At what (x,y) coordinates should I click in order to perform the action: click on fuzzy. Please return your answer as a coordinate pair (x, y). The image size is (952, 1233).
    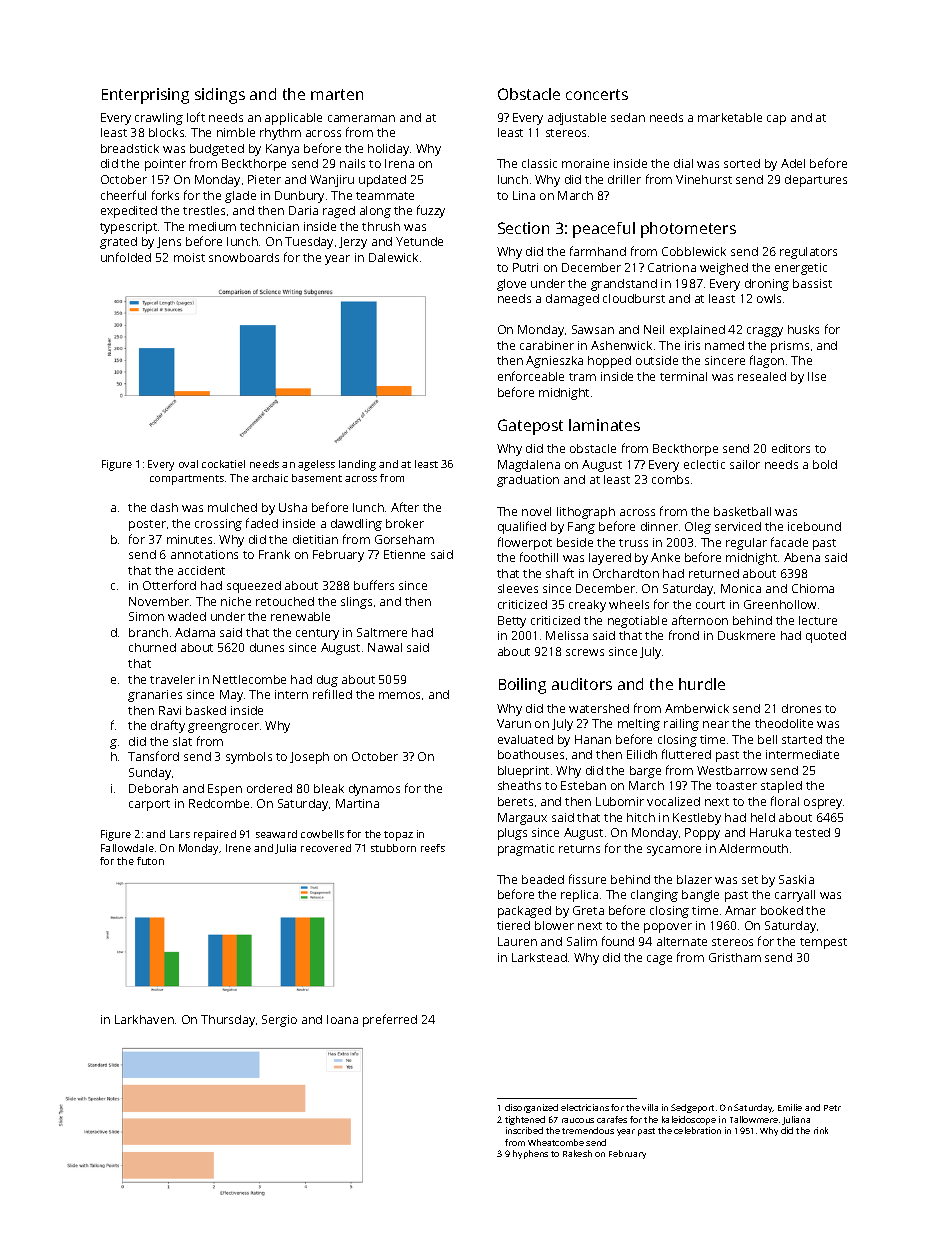
    Looking at the image, I should click on (431, 211).
